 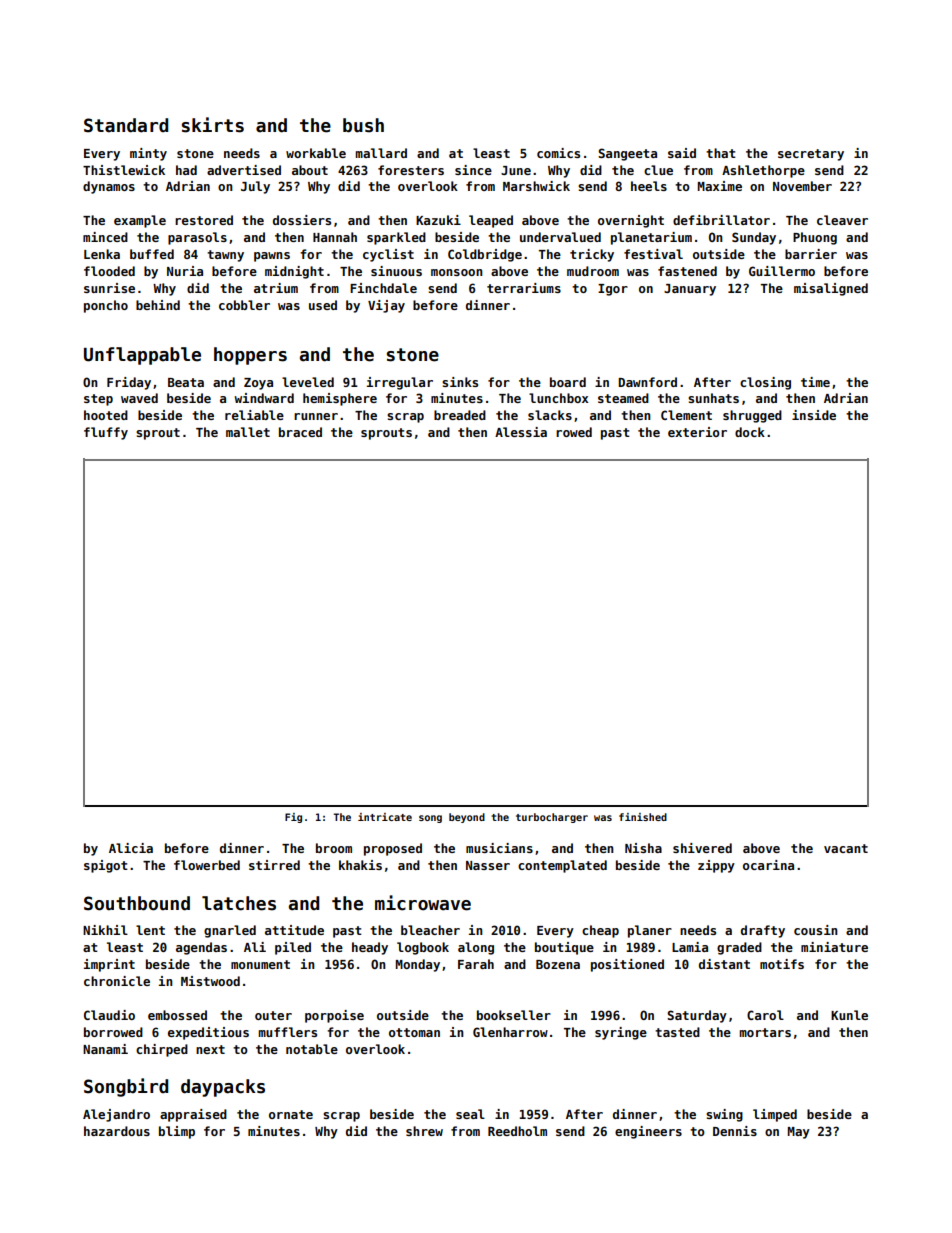 I want to click on exterior, so click(x=697, y=432).
